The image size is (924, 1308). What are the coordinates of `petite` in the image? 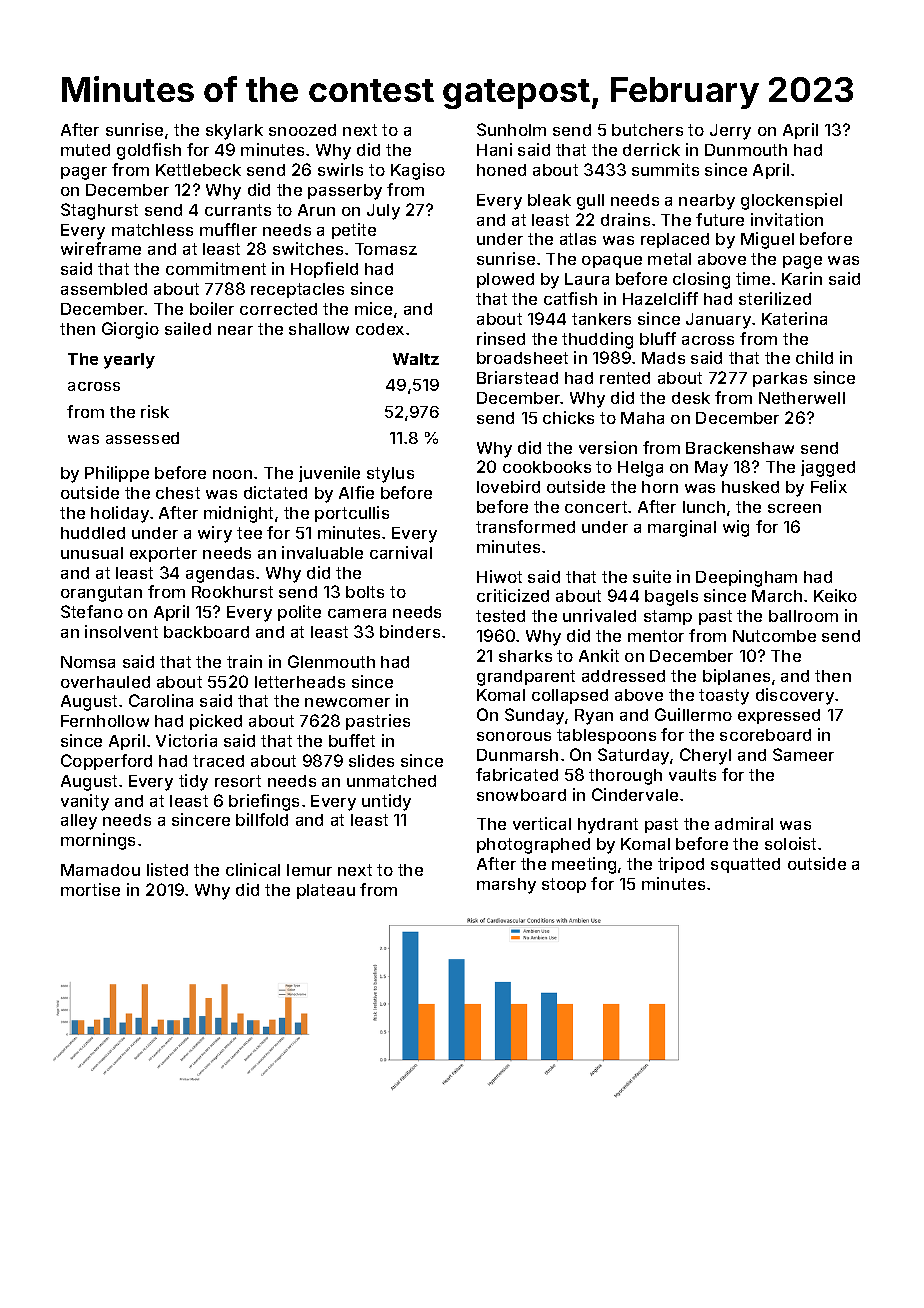 It's located at (354, 231).
